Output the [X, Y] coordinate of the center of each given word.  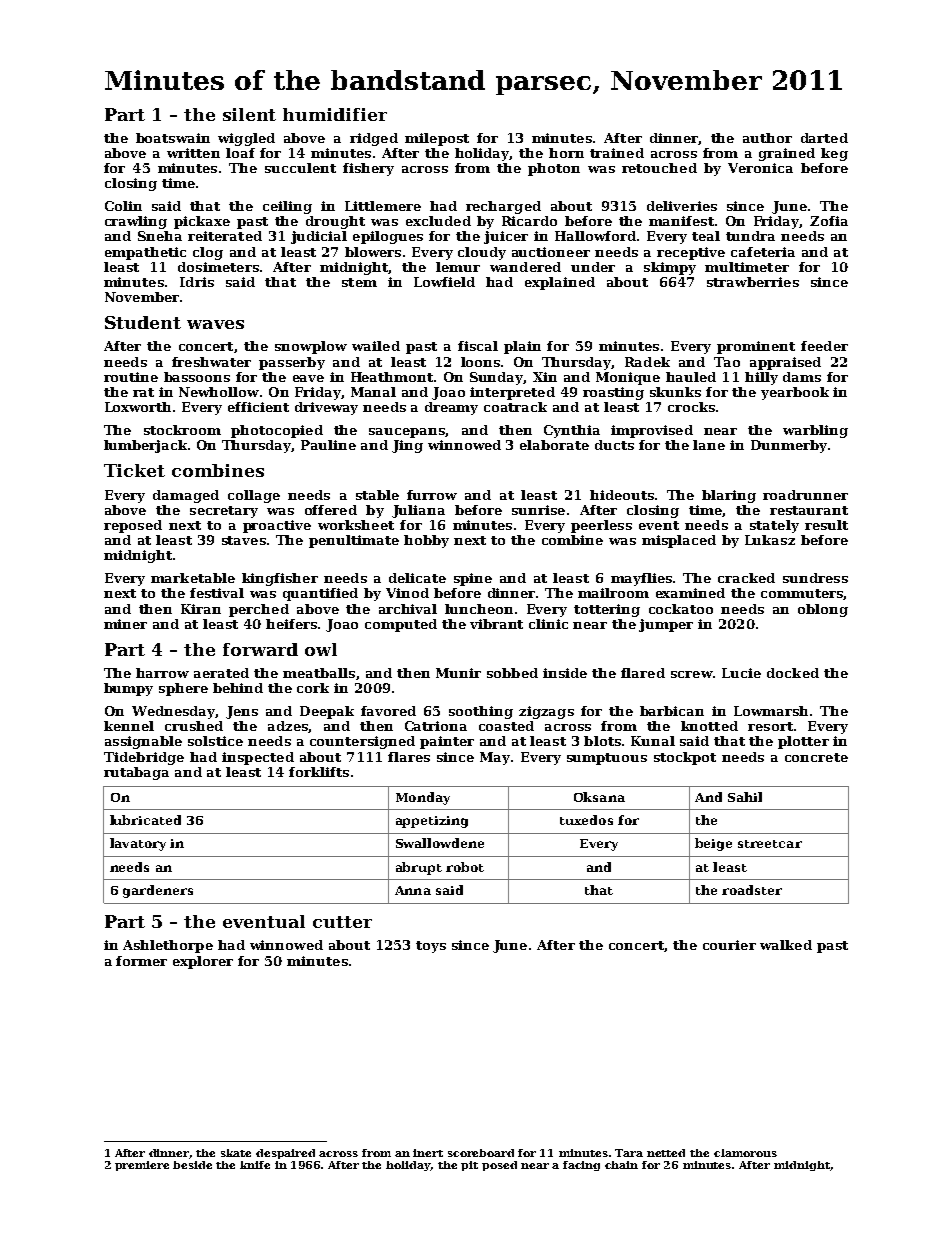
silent [249, 114]
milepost [437, 139]
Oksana [599, 797]
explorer [203, 962]
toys [431, 947]
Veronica [760, 168]
